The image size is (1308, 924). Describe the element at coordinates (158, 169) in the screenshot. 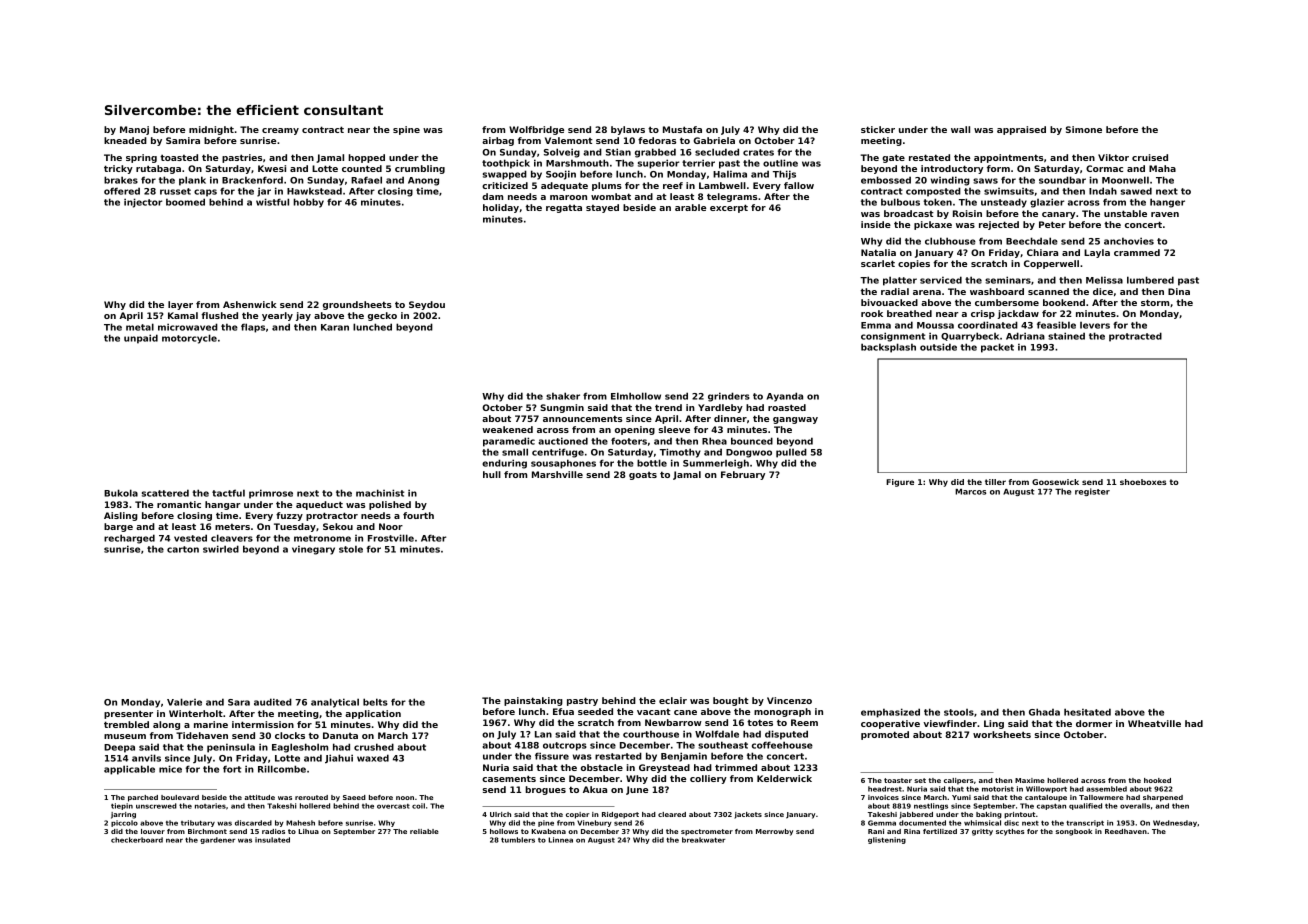

I see `rutabaga` at that location.
